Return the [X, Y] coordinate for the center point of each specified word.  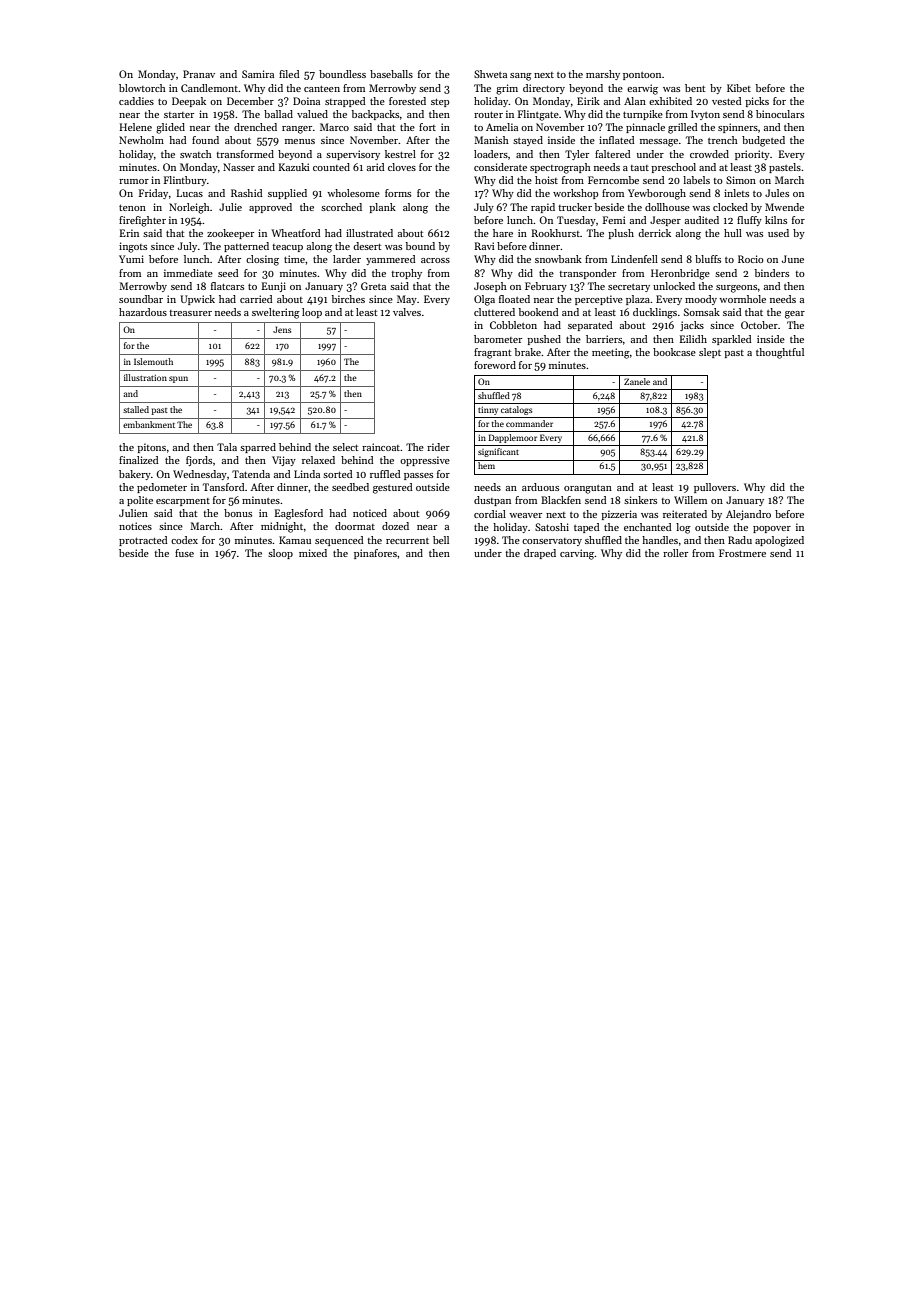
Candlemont [209, 88]
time [294, 259]
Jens [282, 329]
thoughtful [780, 353]
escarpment [183, 502]
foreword [495, 365]
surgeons [736, 289]
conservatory [552, 542]
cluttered [494, 312]
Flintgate [538, 115]
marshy [603, 75]
